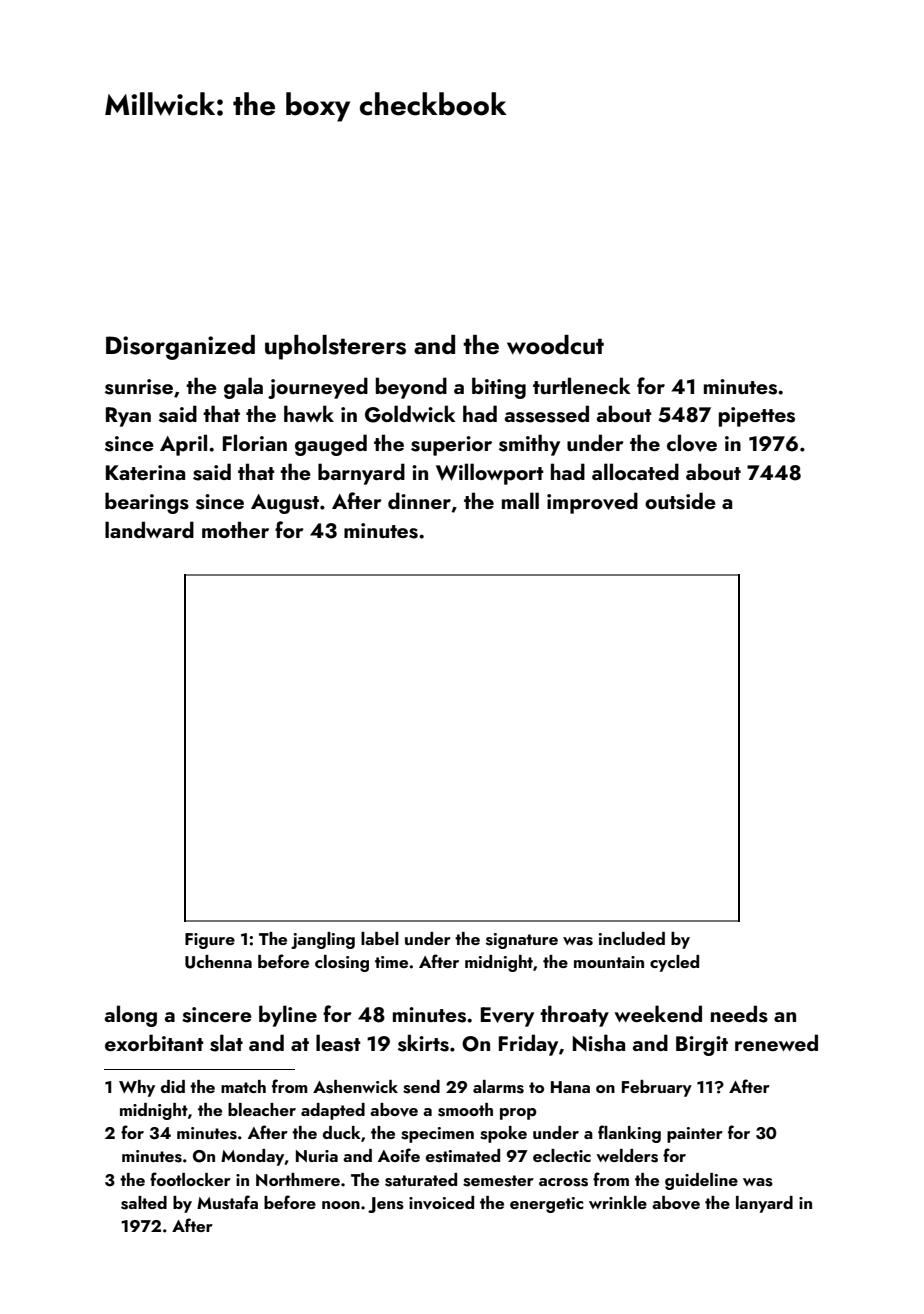  Describe the element at coordinates (235, 529) in the screenshot. I see `mother` at that location.
